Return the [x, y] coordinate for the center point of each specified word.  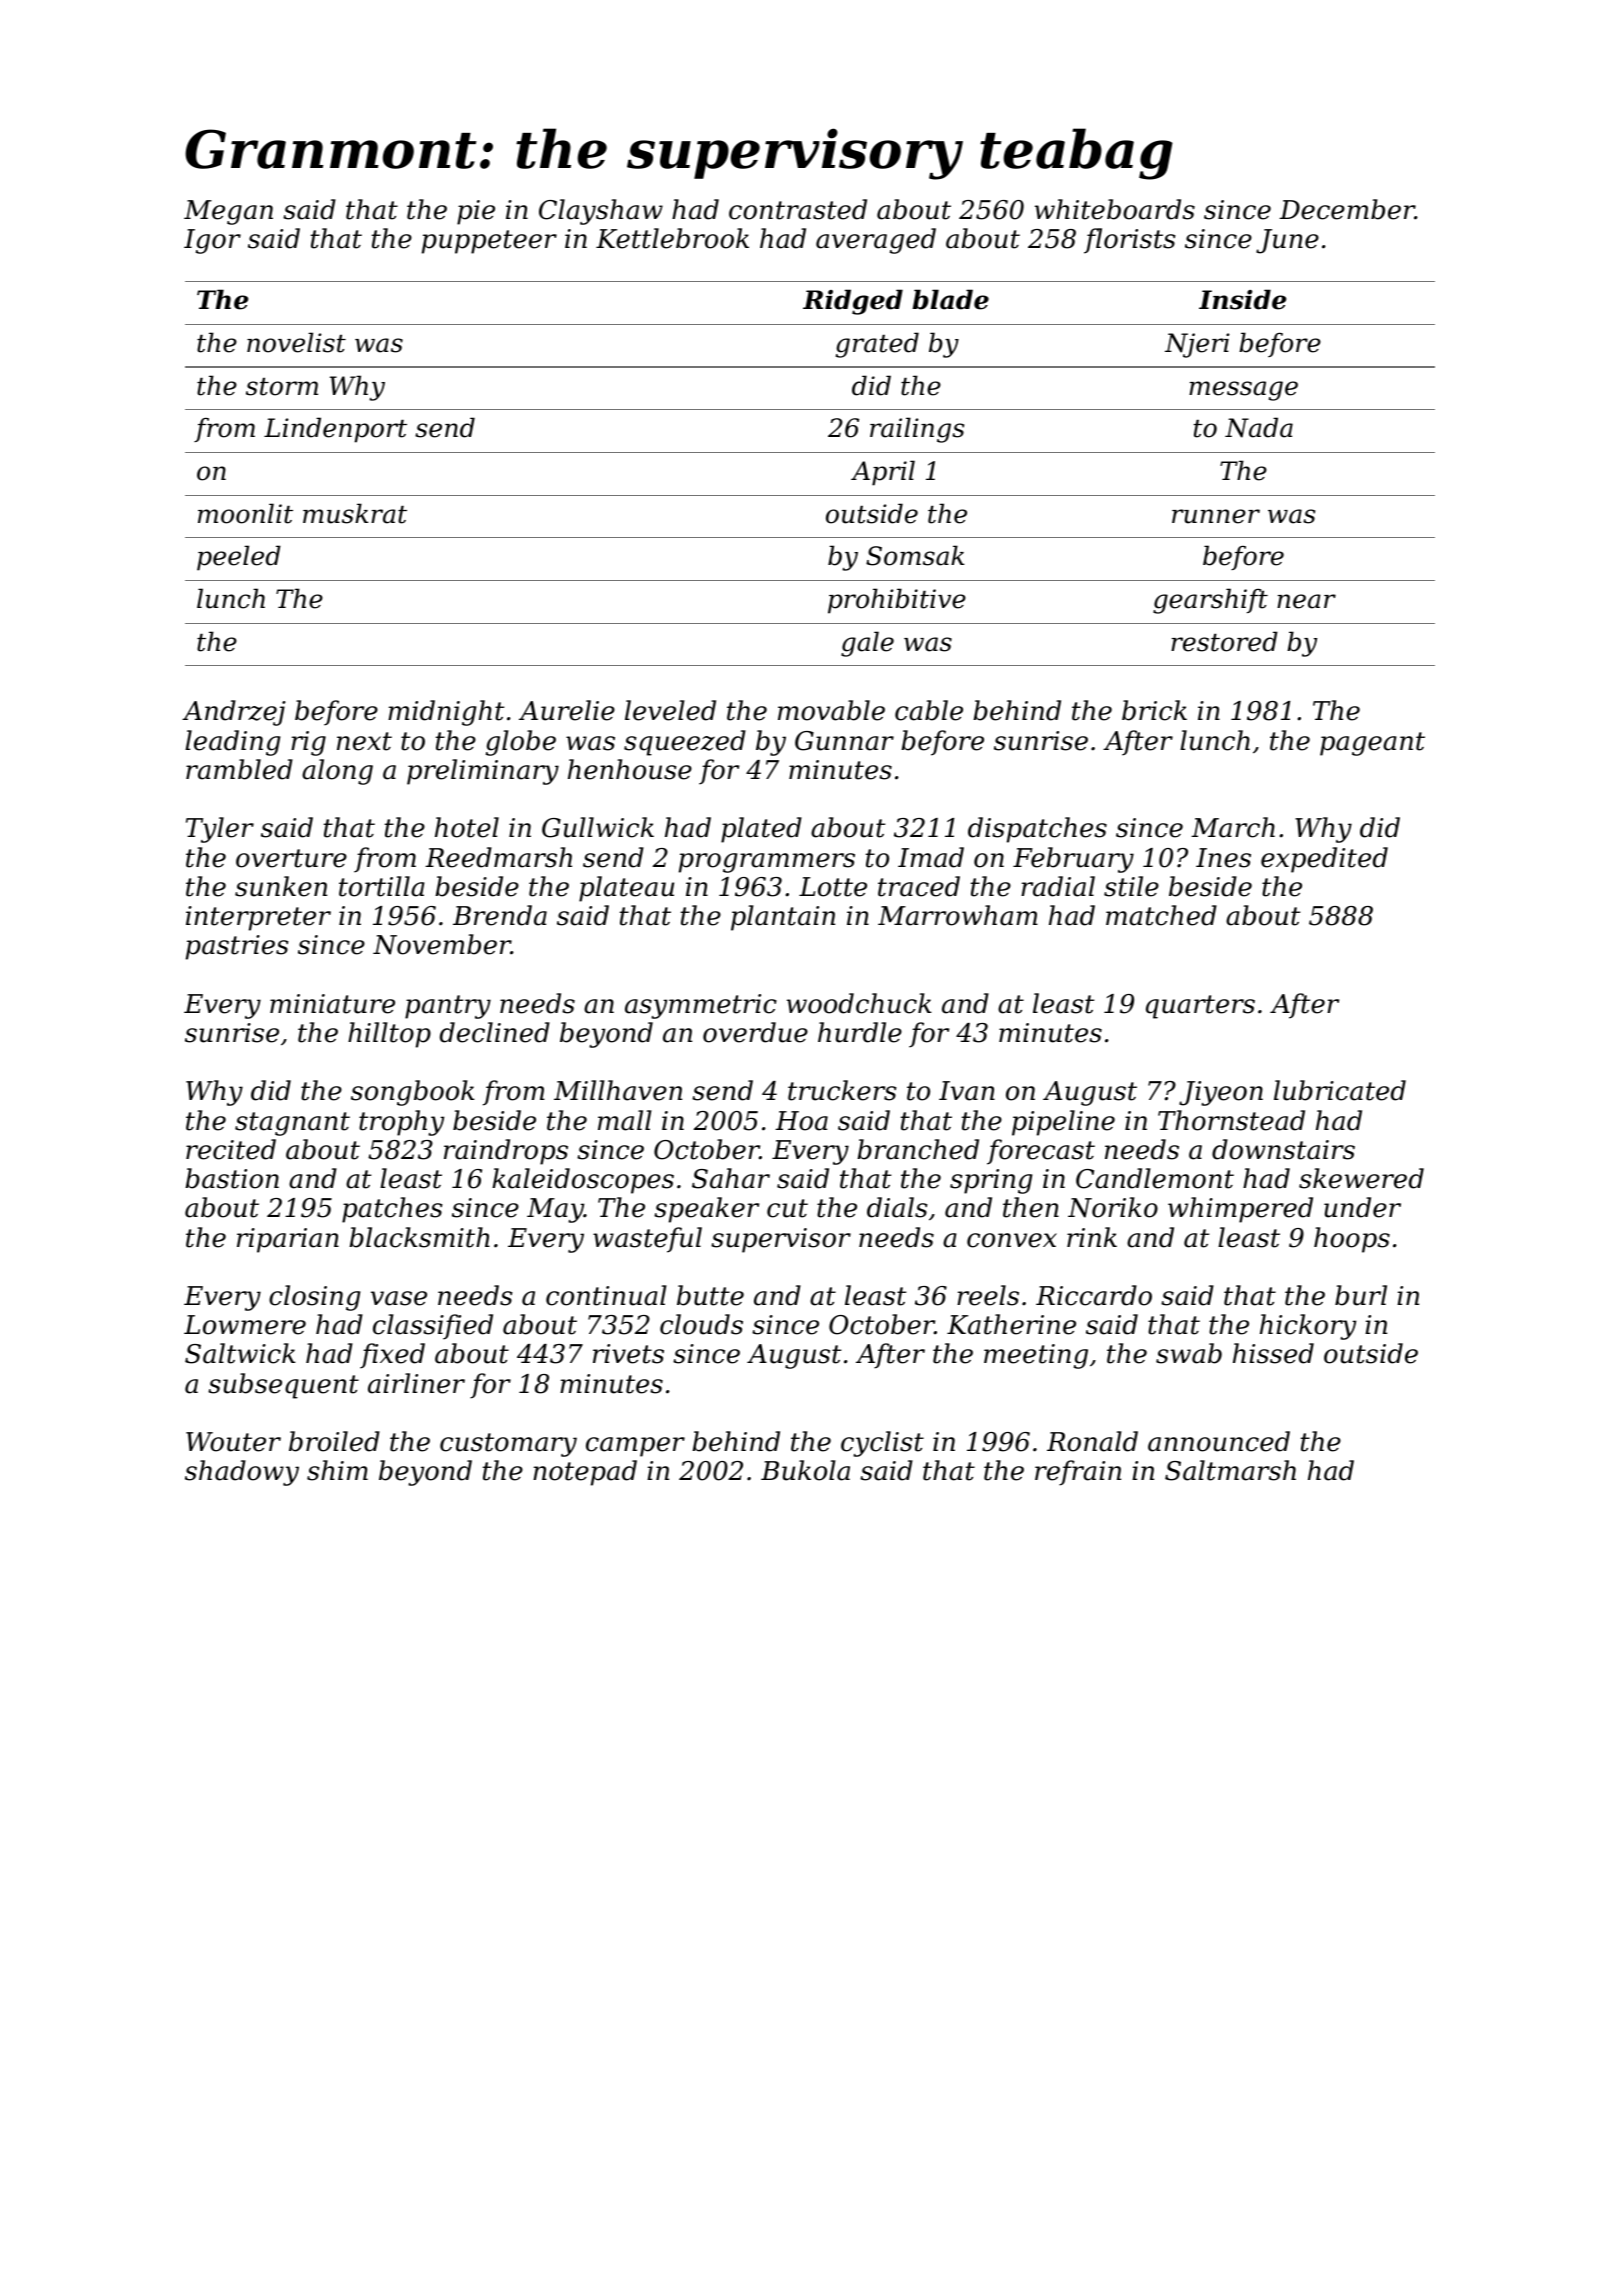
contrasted [798, 209]
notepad [585, 1473]
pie [476, 212]
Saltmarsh [1230, 1470]
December [1347, 209]
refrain [1078, 1473]
